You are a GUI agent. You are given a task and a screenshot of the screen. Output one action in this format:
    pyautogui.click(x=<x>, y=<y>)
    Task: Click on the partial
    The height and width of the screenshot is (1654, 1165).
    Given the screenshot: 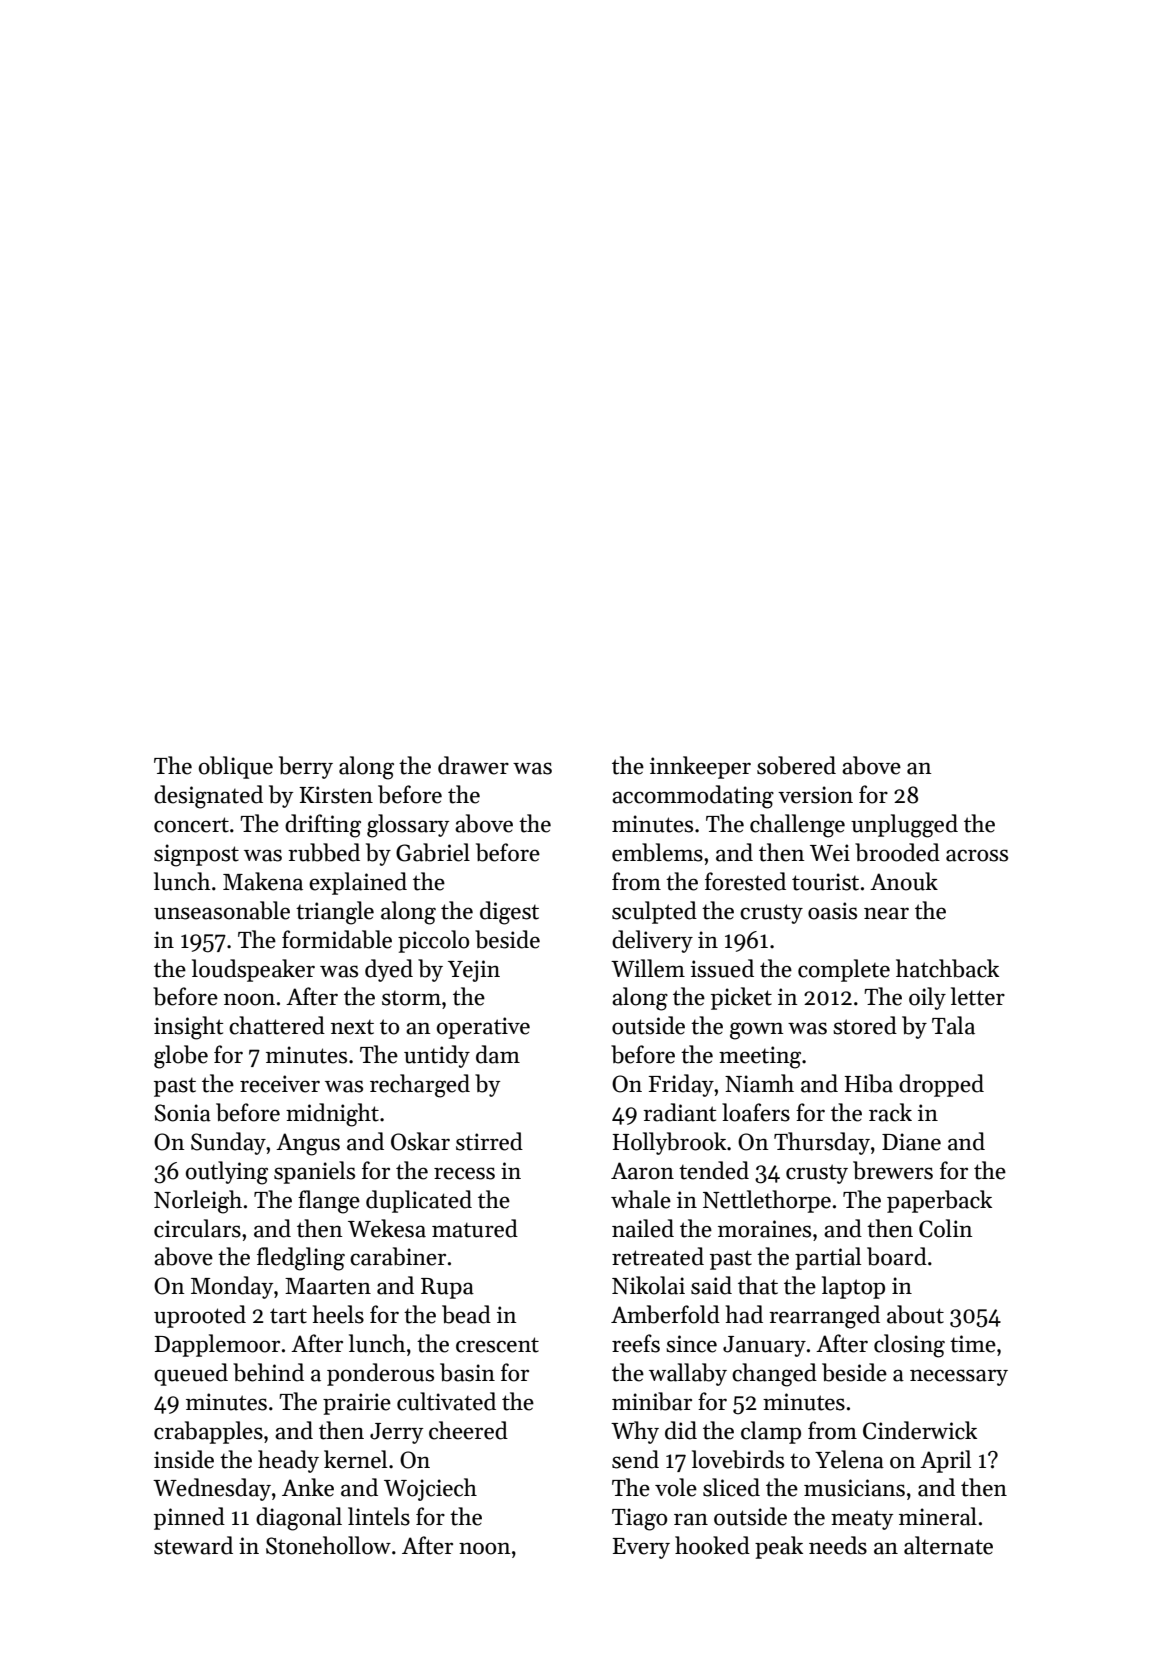 What is the action you would take?
    pyautogui.click(x=828, y=1258)
